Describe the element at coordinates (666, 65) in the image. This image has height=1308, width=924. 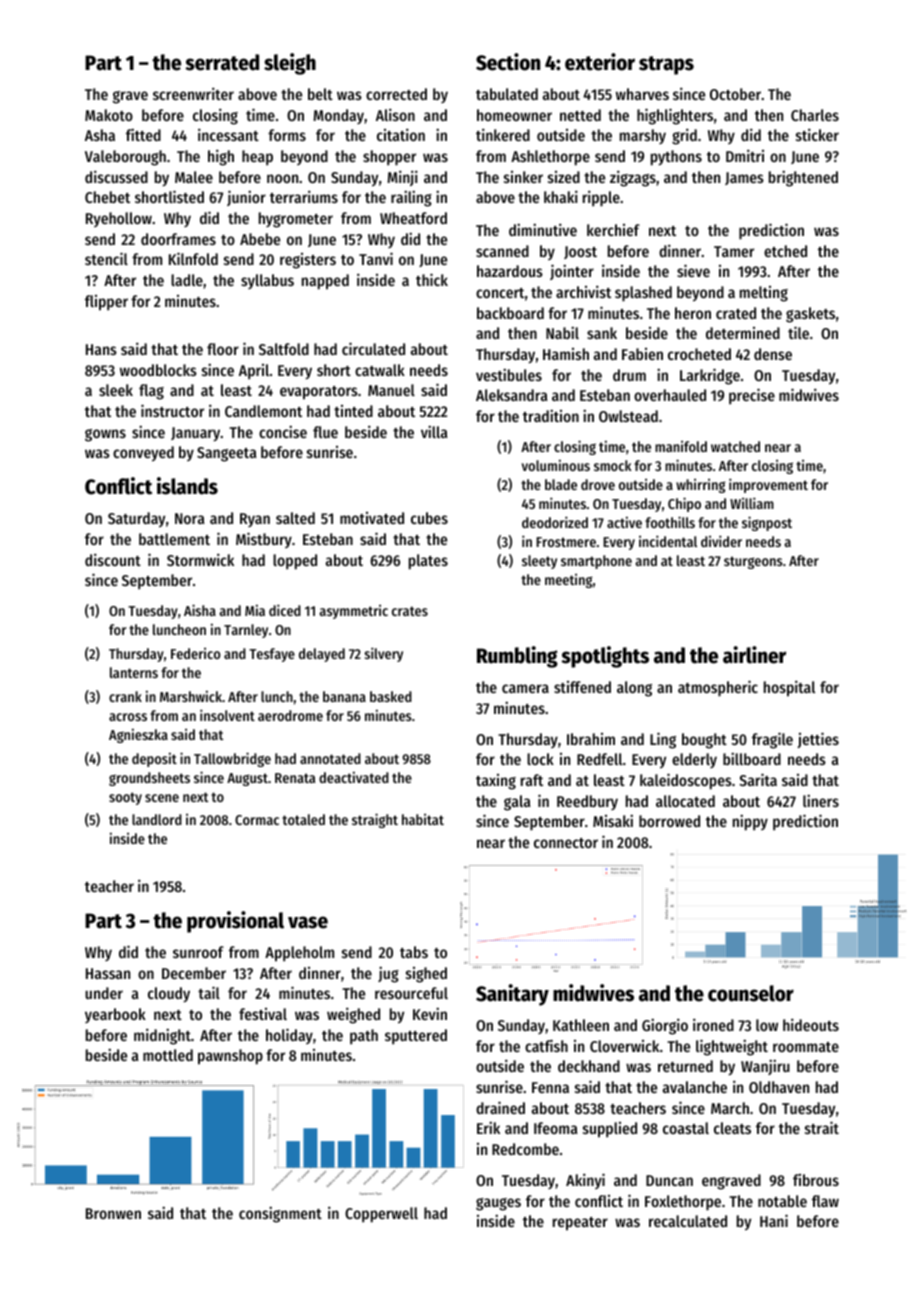
I see `straps` at that location.
